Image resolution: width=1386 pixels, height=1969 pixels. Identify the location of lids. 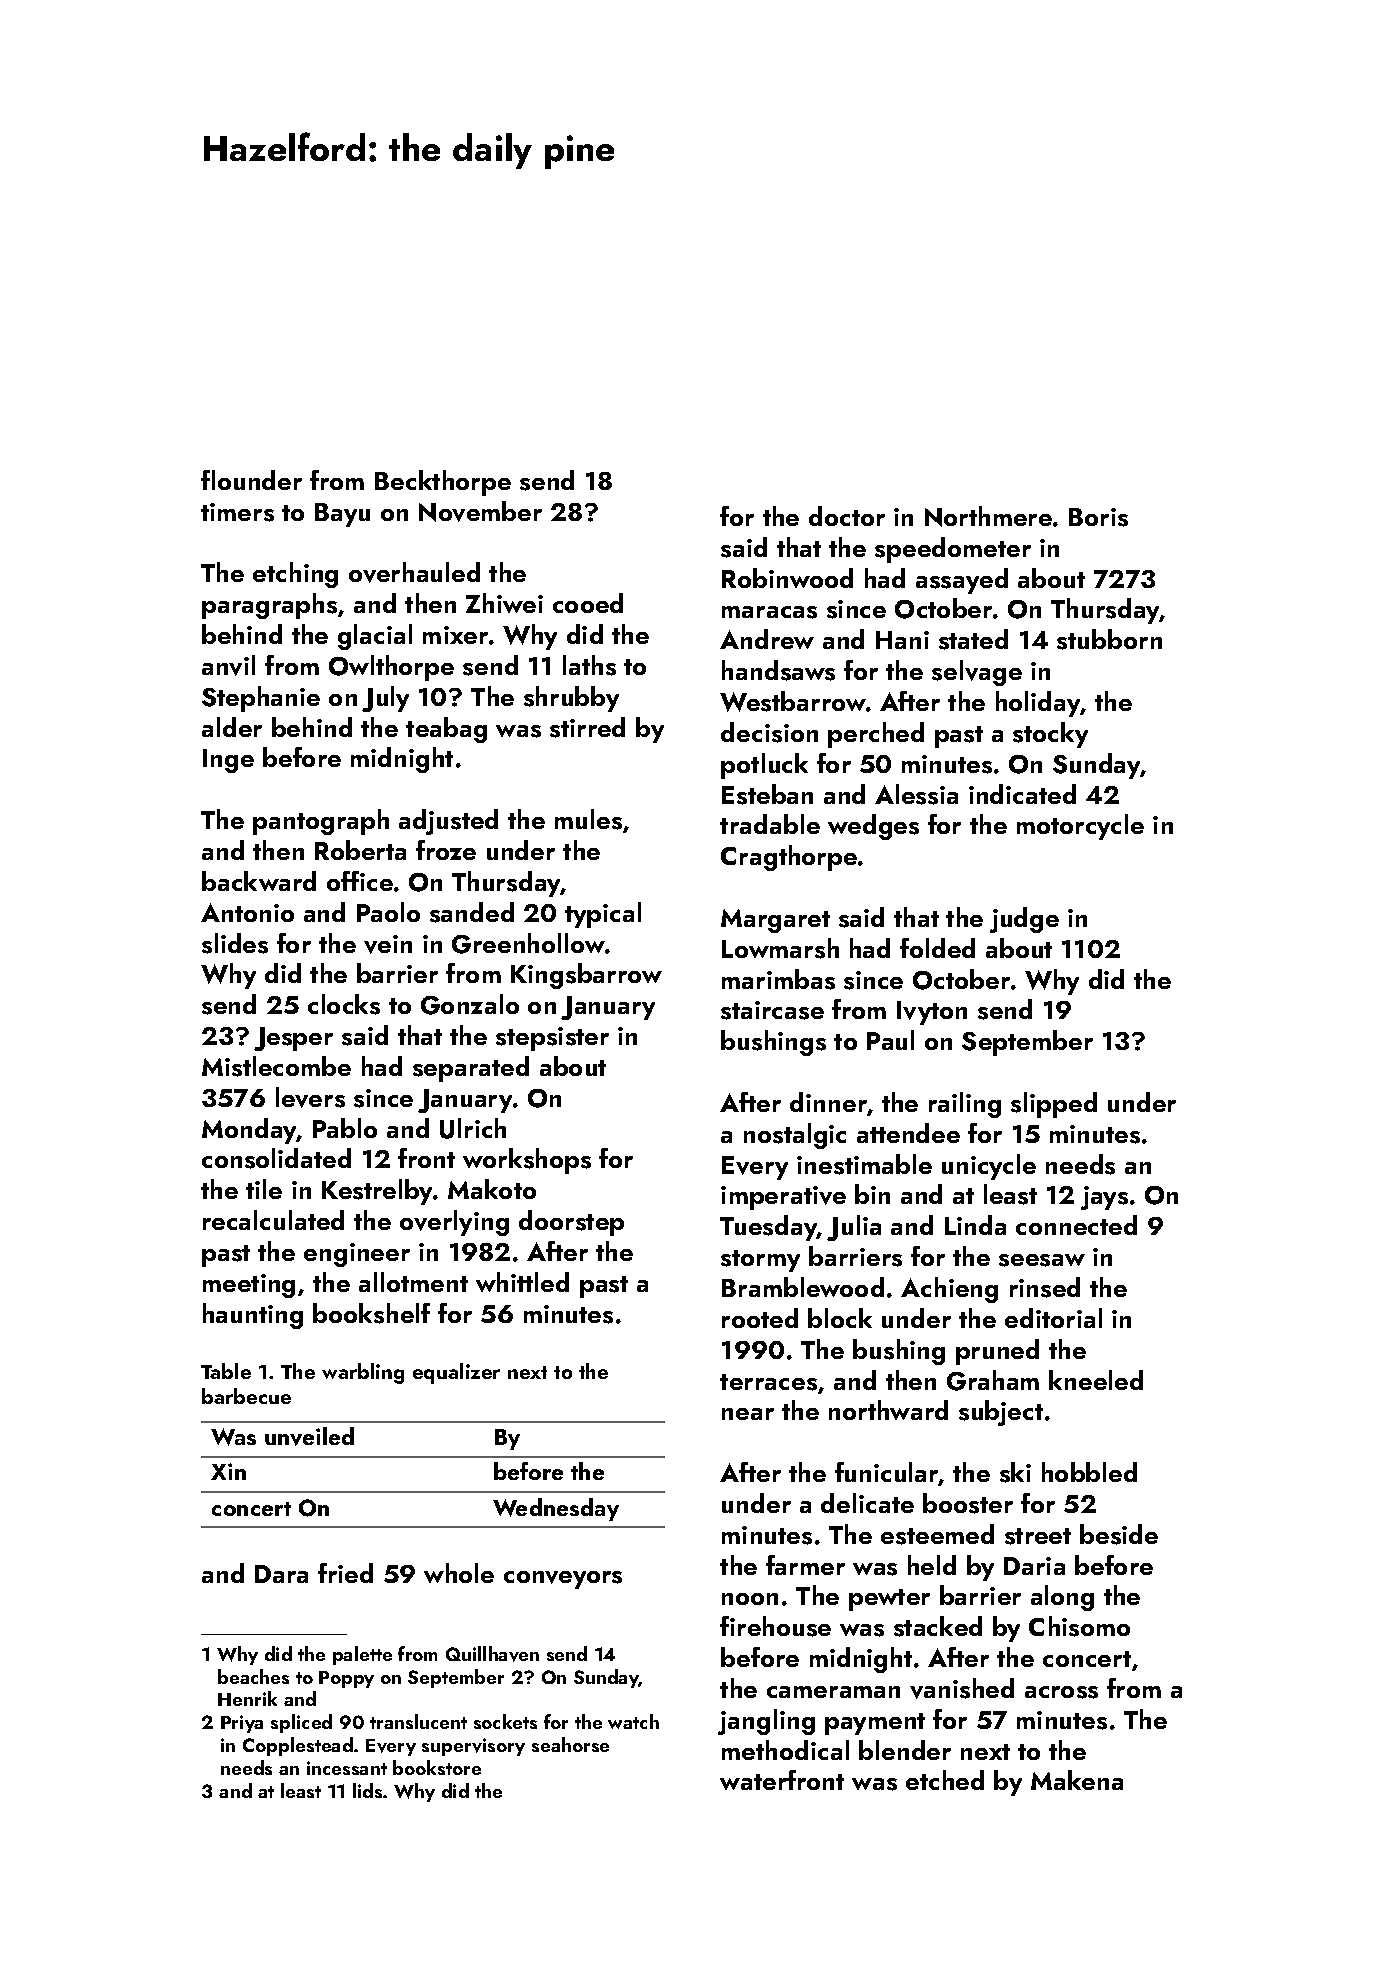
(367, 1790).
